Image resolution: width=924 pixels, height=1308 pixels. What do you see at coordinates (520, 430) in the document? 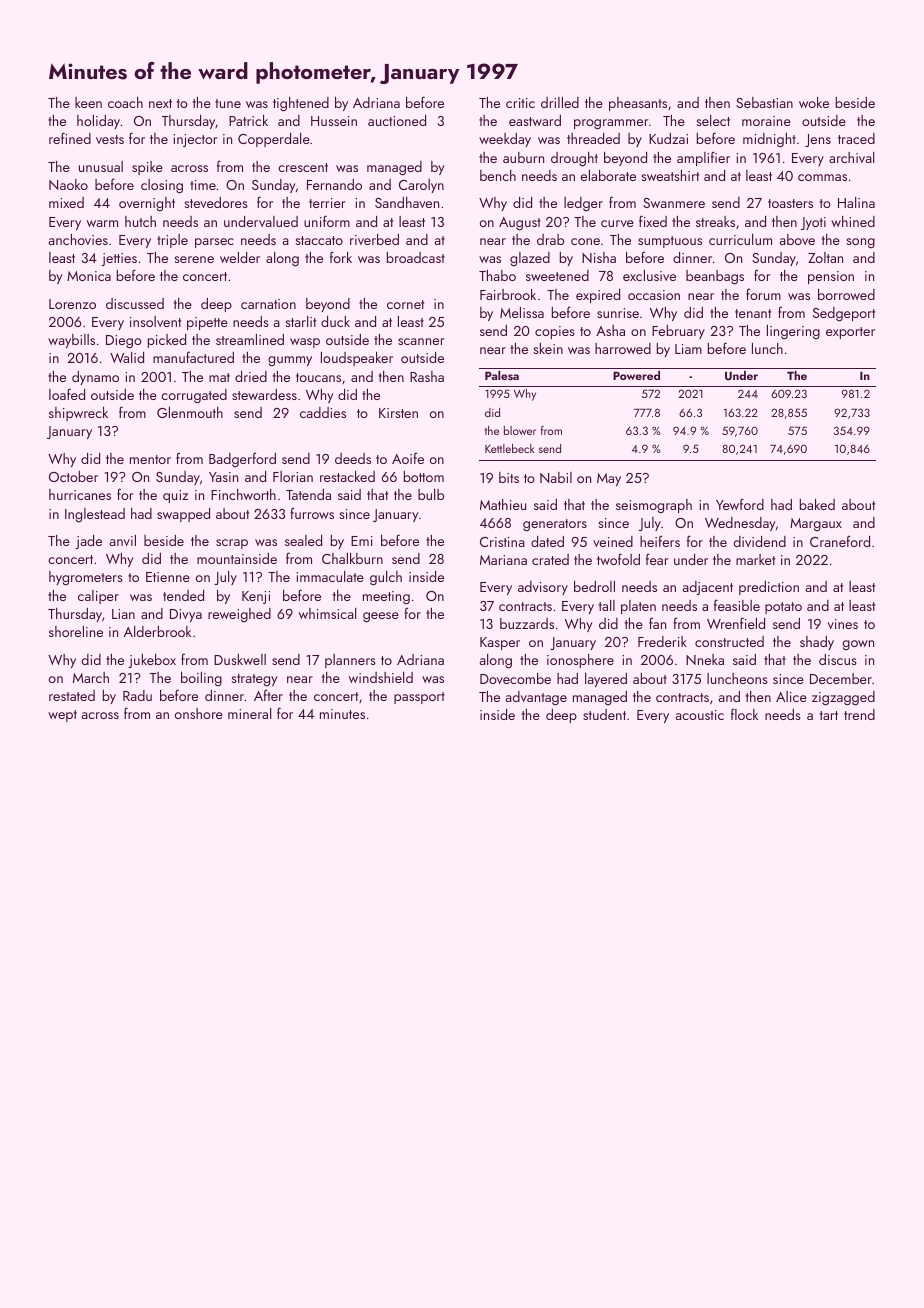
I see `blower` at bounding box center [520, 430].
